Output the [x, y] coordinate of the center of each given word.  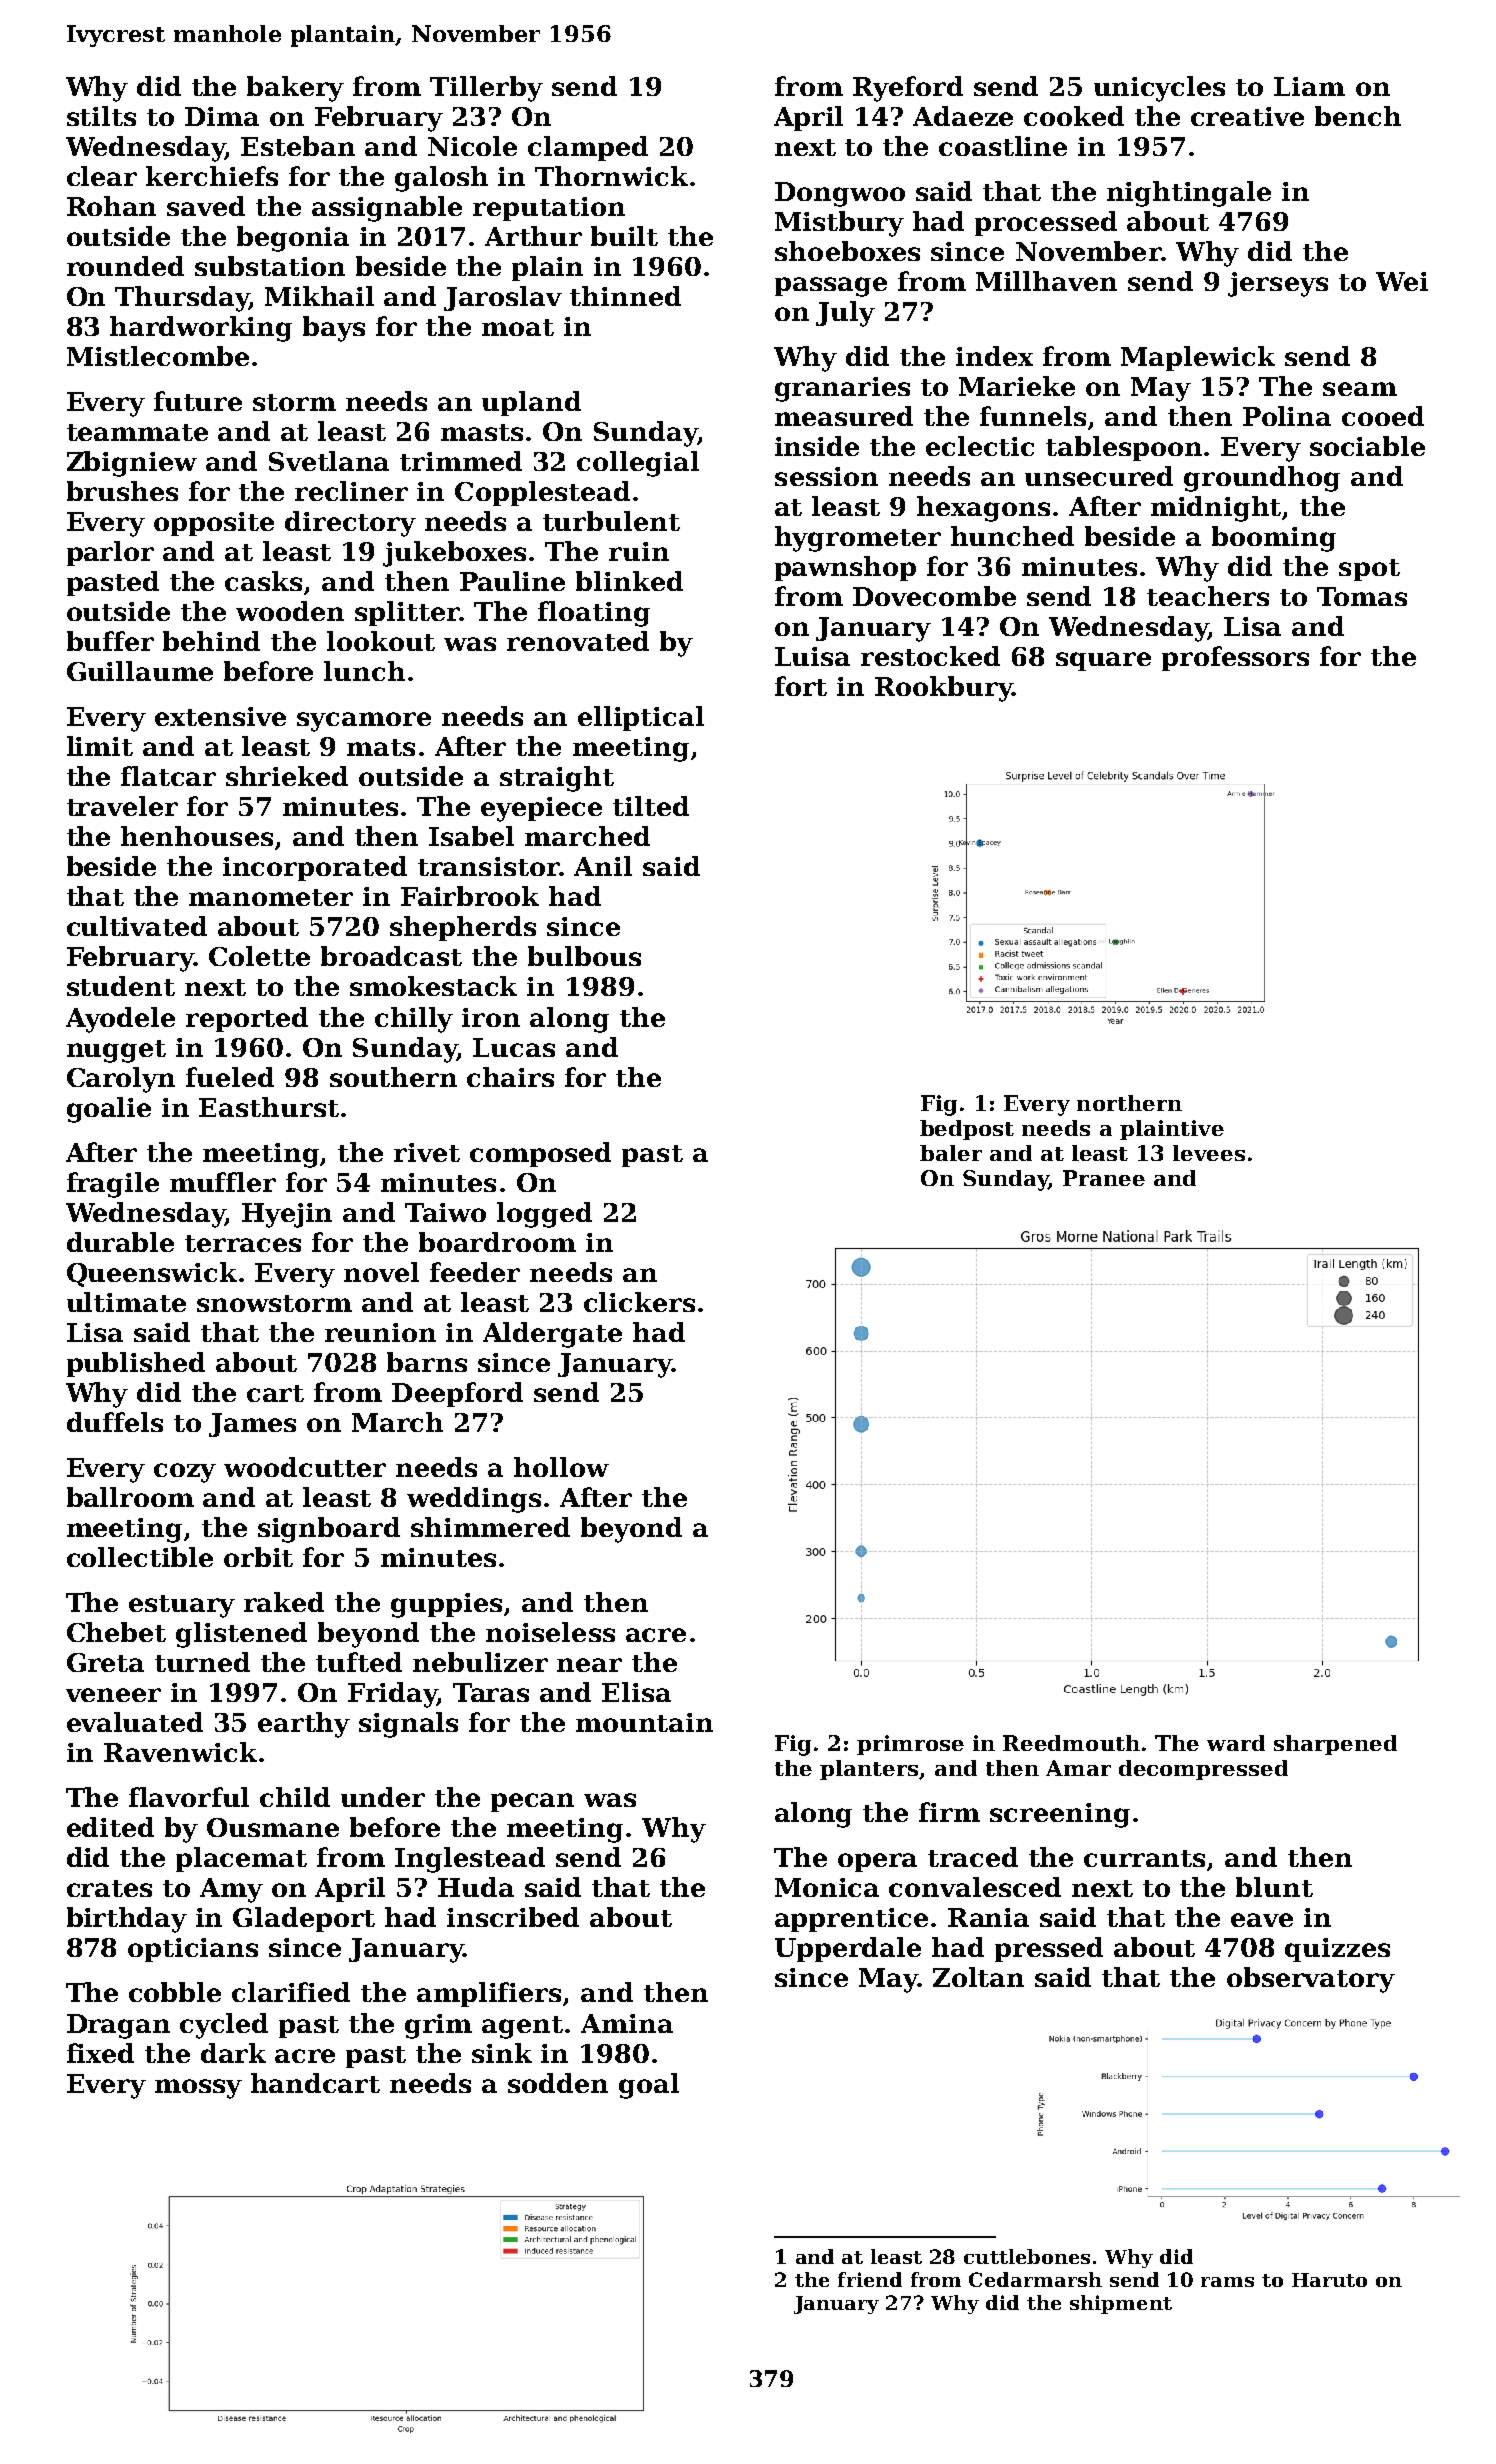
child [295, 1797]
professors [1235, 658]
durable [120, 1242]
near [589, 1665]
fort [801, 686]
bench [1358, 116]
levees [1209, 1153]
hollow [561, 1467]
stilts [101, 116]
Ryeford [908, 89]
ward [1236, 1743]
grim [438, 2026]
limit [100, 746]
